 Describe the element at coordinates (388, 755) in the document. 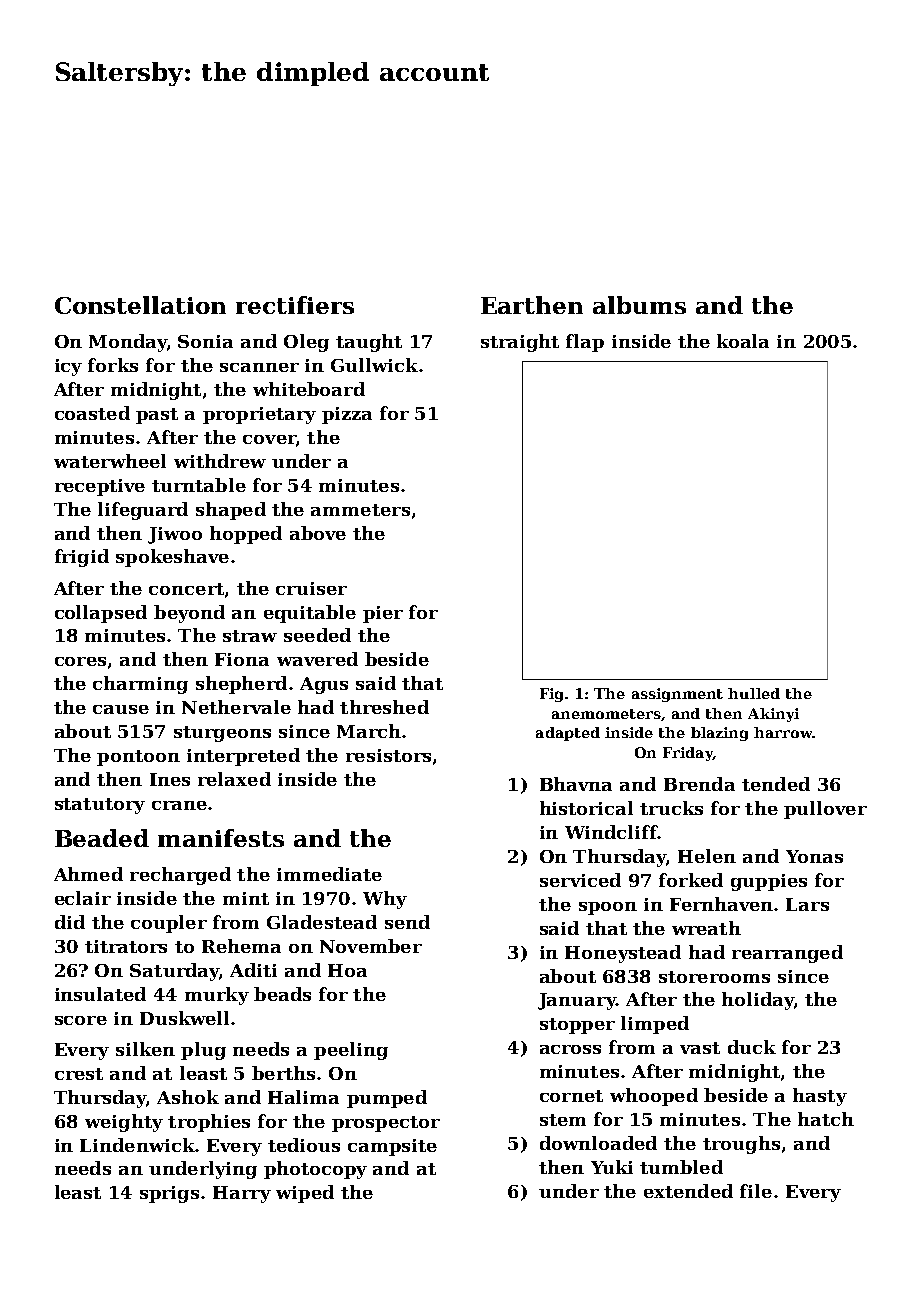

I see `resistors` at that location.
